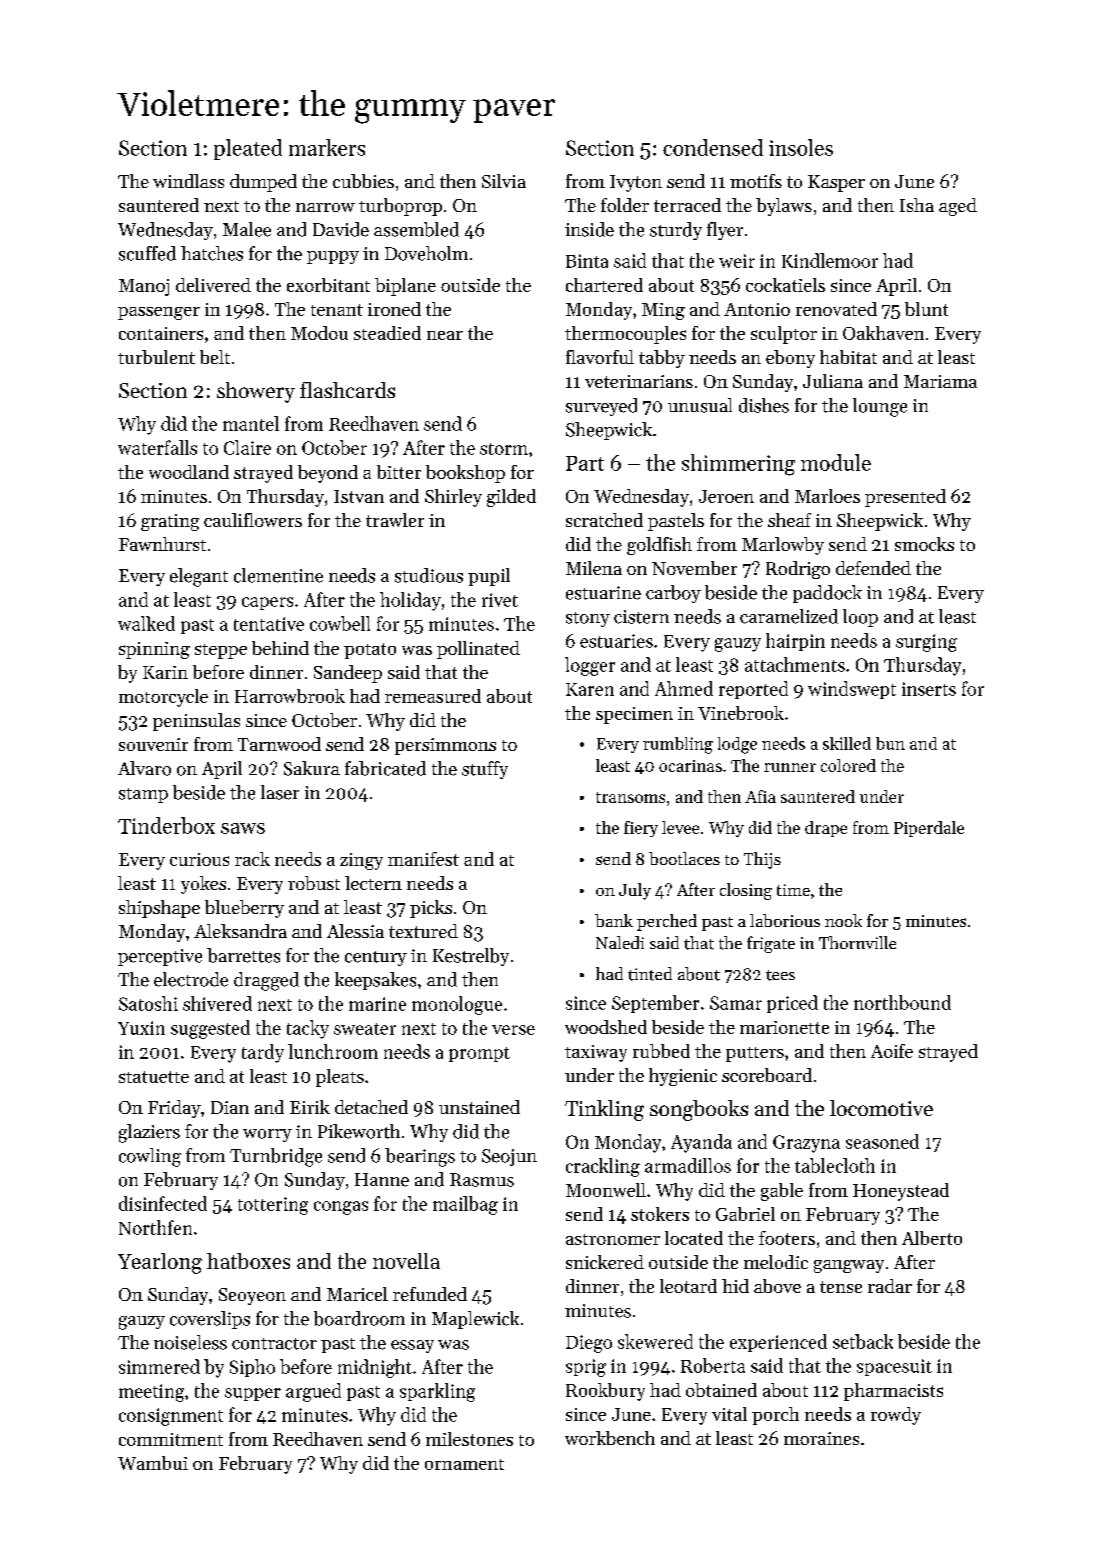 This document has width=1104, height=1561. What do you see at coordinates (513, 1030) in the document?
I see `verse` at bounding box center [513, 1030].
